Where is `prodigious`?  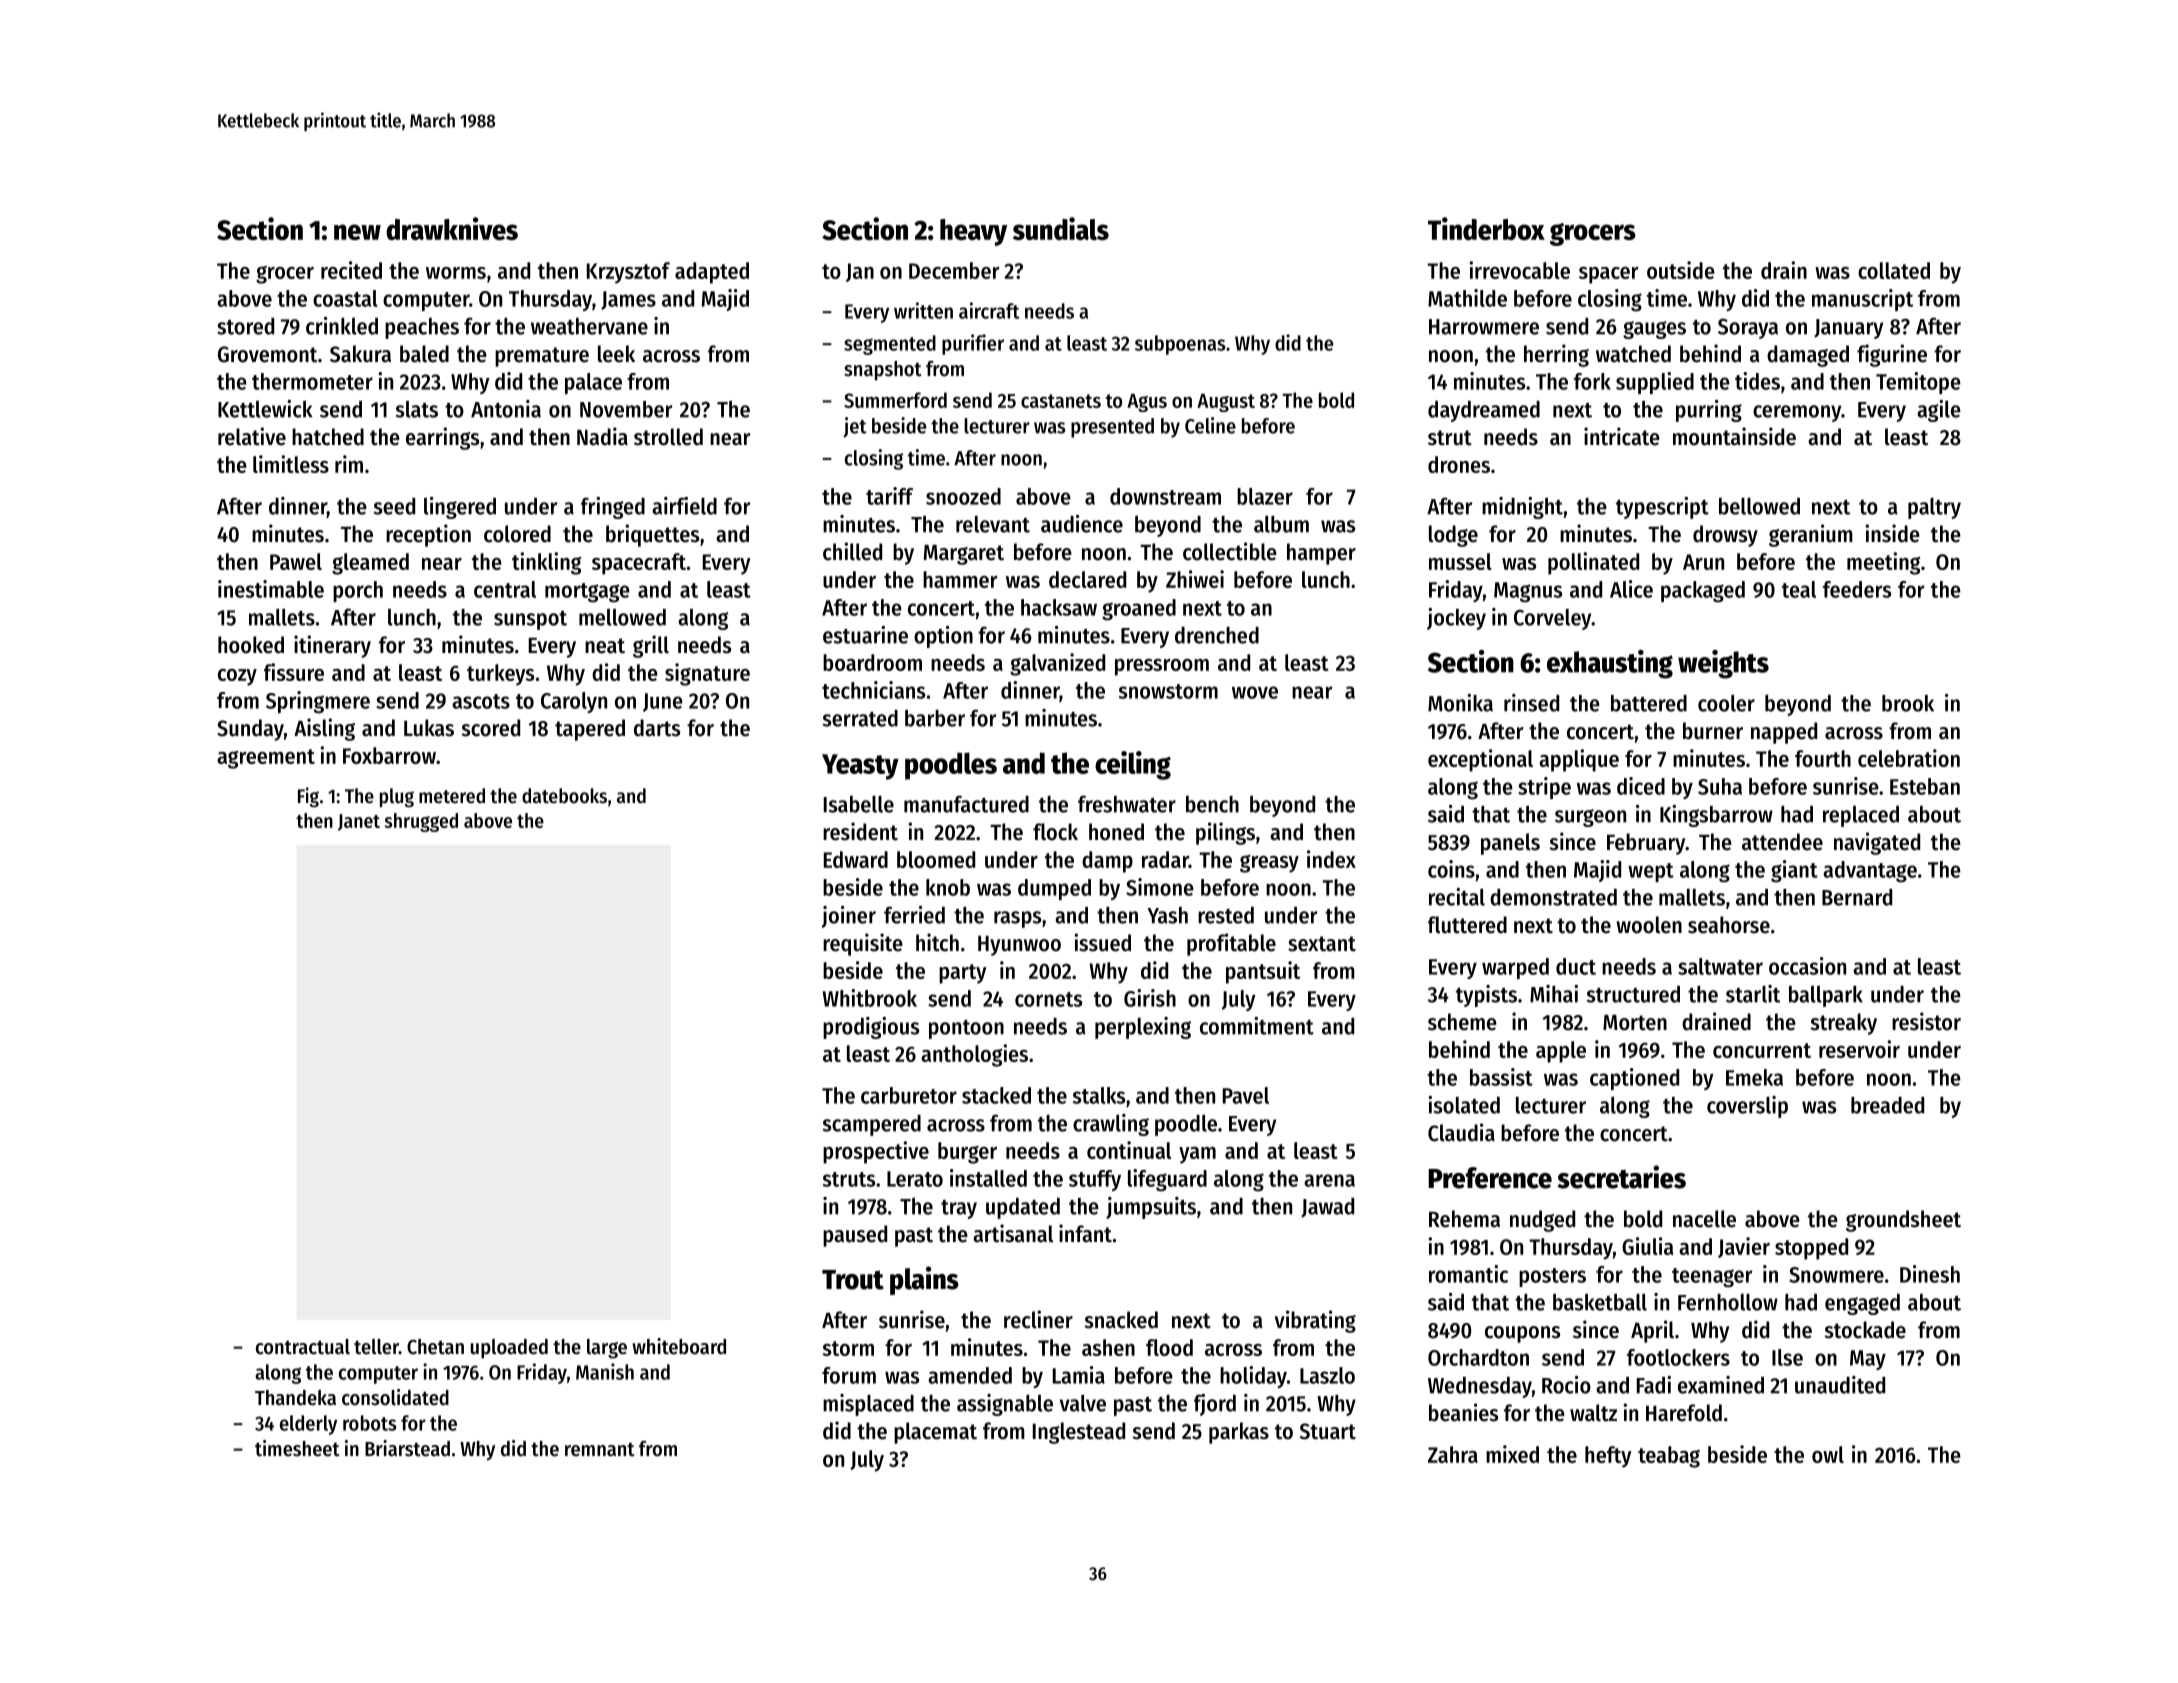 prodigious is located at coordinates (871, 1028).
